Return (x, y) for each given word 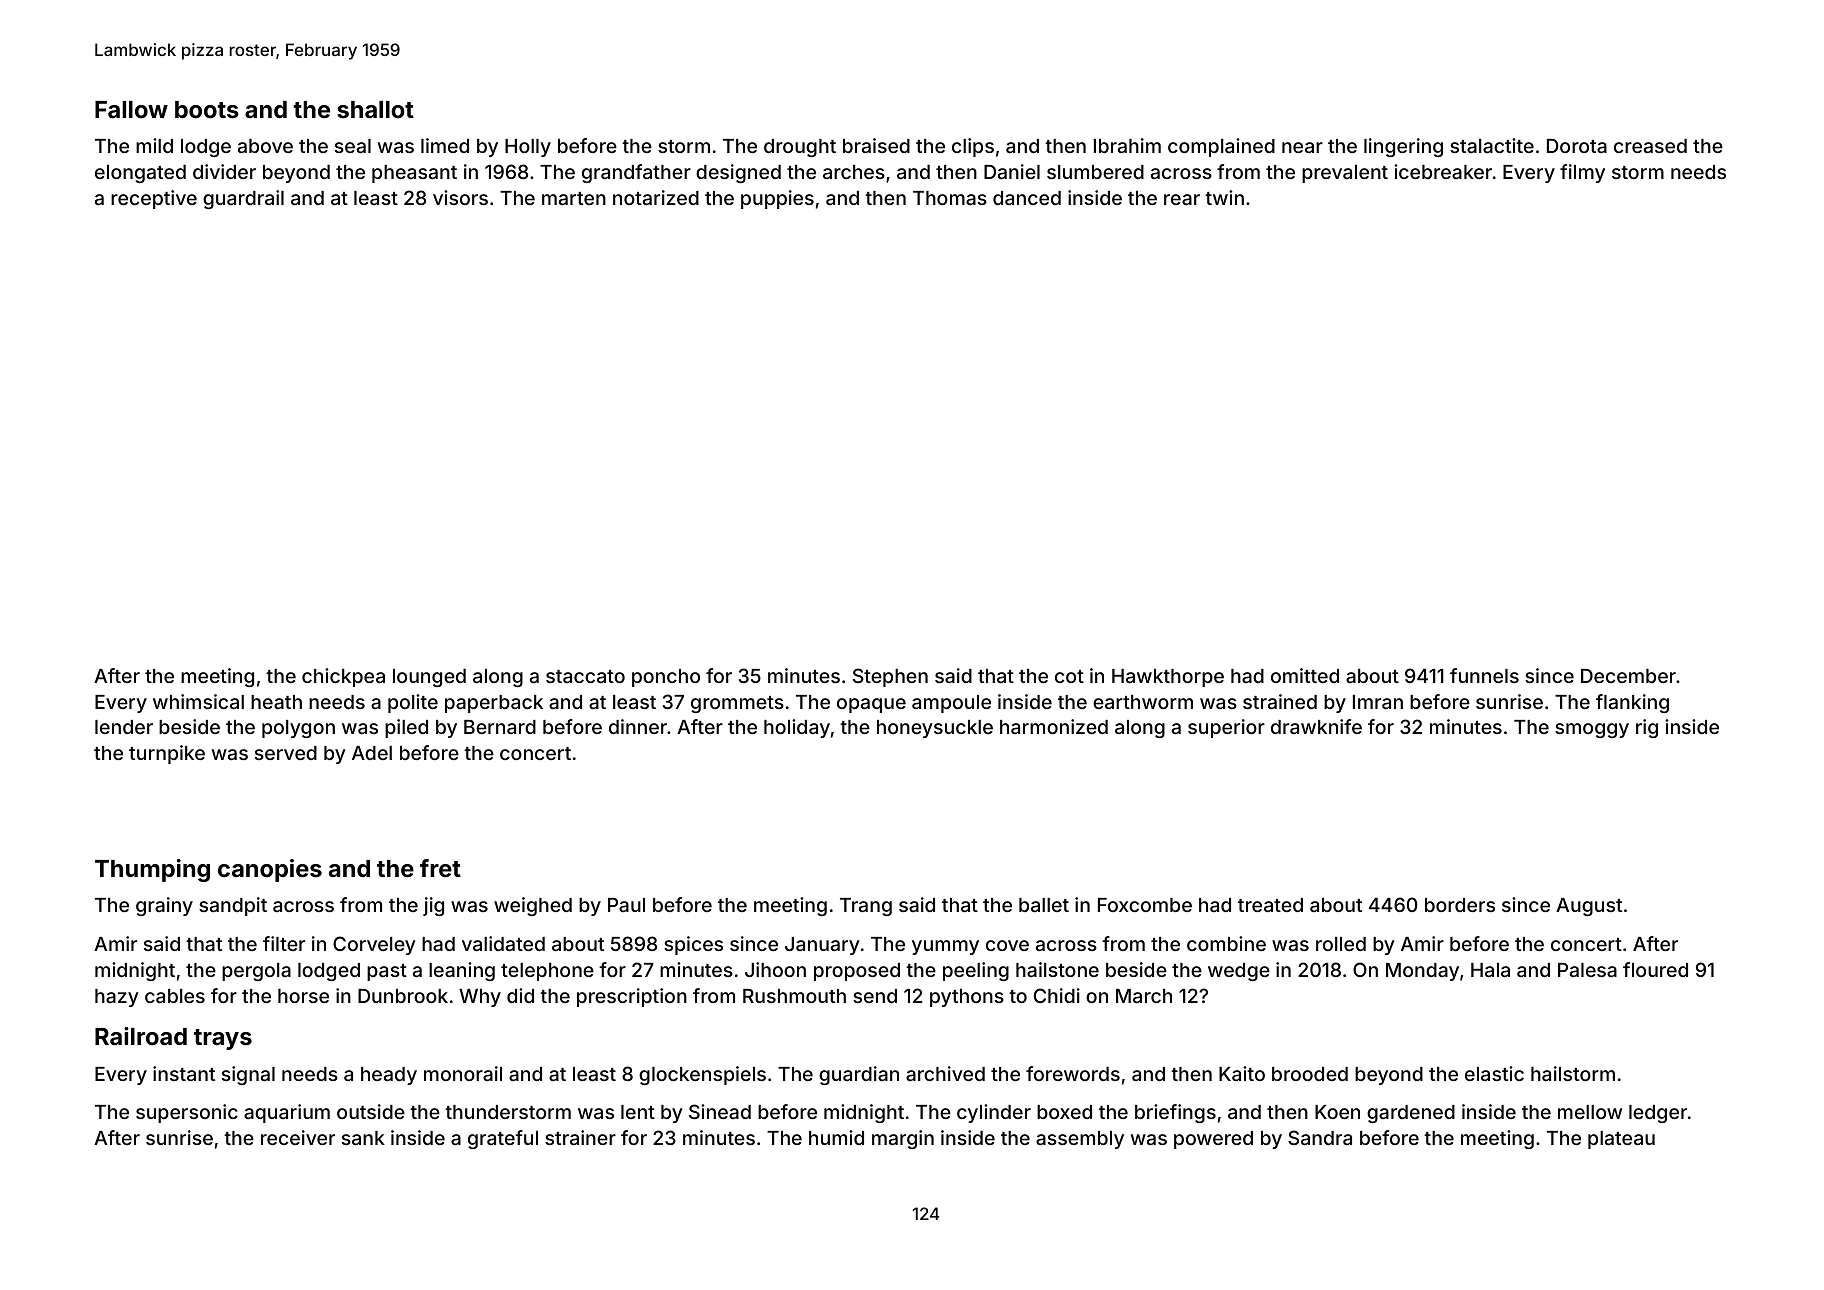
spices (693, 945)
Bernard (500, 727)
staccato (585, 676)
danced (1027, 198)
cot (1069, 676)
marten (574, 198)
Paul (626, 905)
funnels (1484, 675)
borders (1460, 905)
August (1589, 907)
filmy (1582, 173)
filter (284, 943)
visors (460, 197)
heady (389, 1076)
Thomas (950, 198)
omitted (1305, 675)
